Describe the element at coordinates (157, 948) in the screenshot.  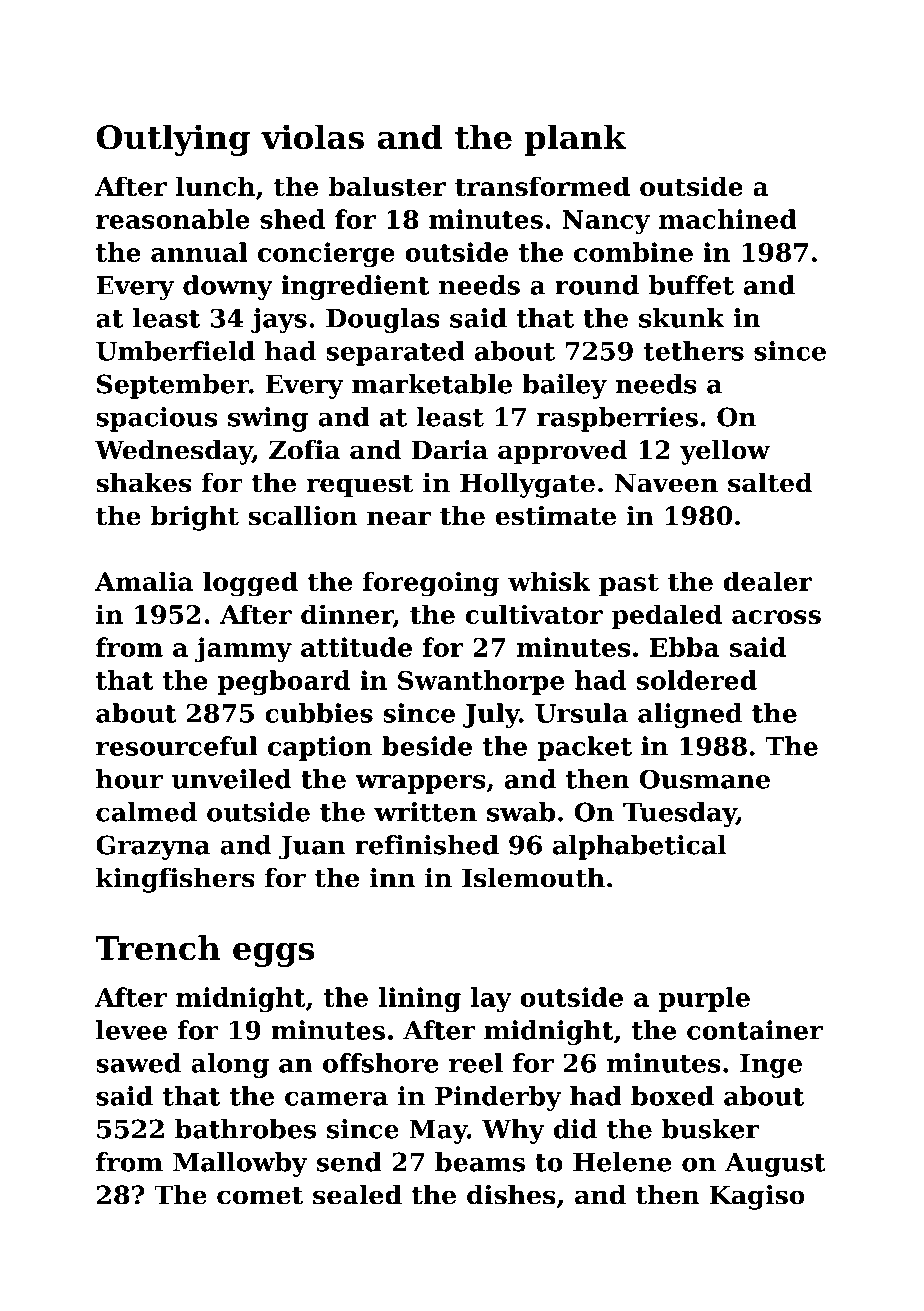
I see `Trench` at that location.
